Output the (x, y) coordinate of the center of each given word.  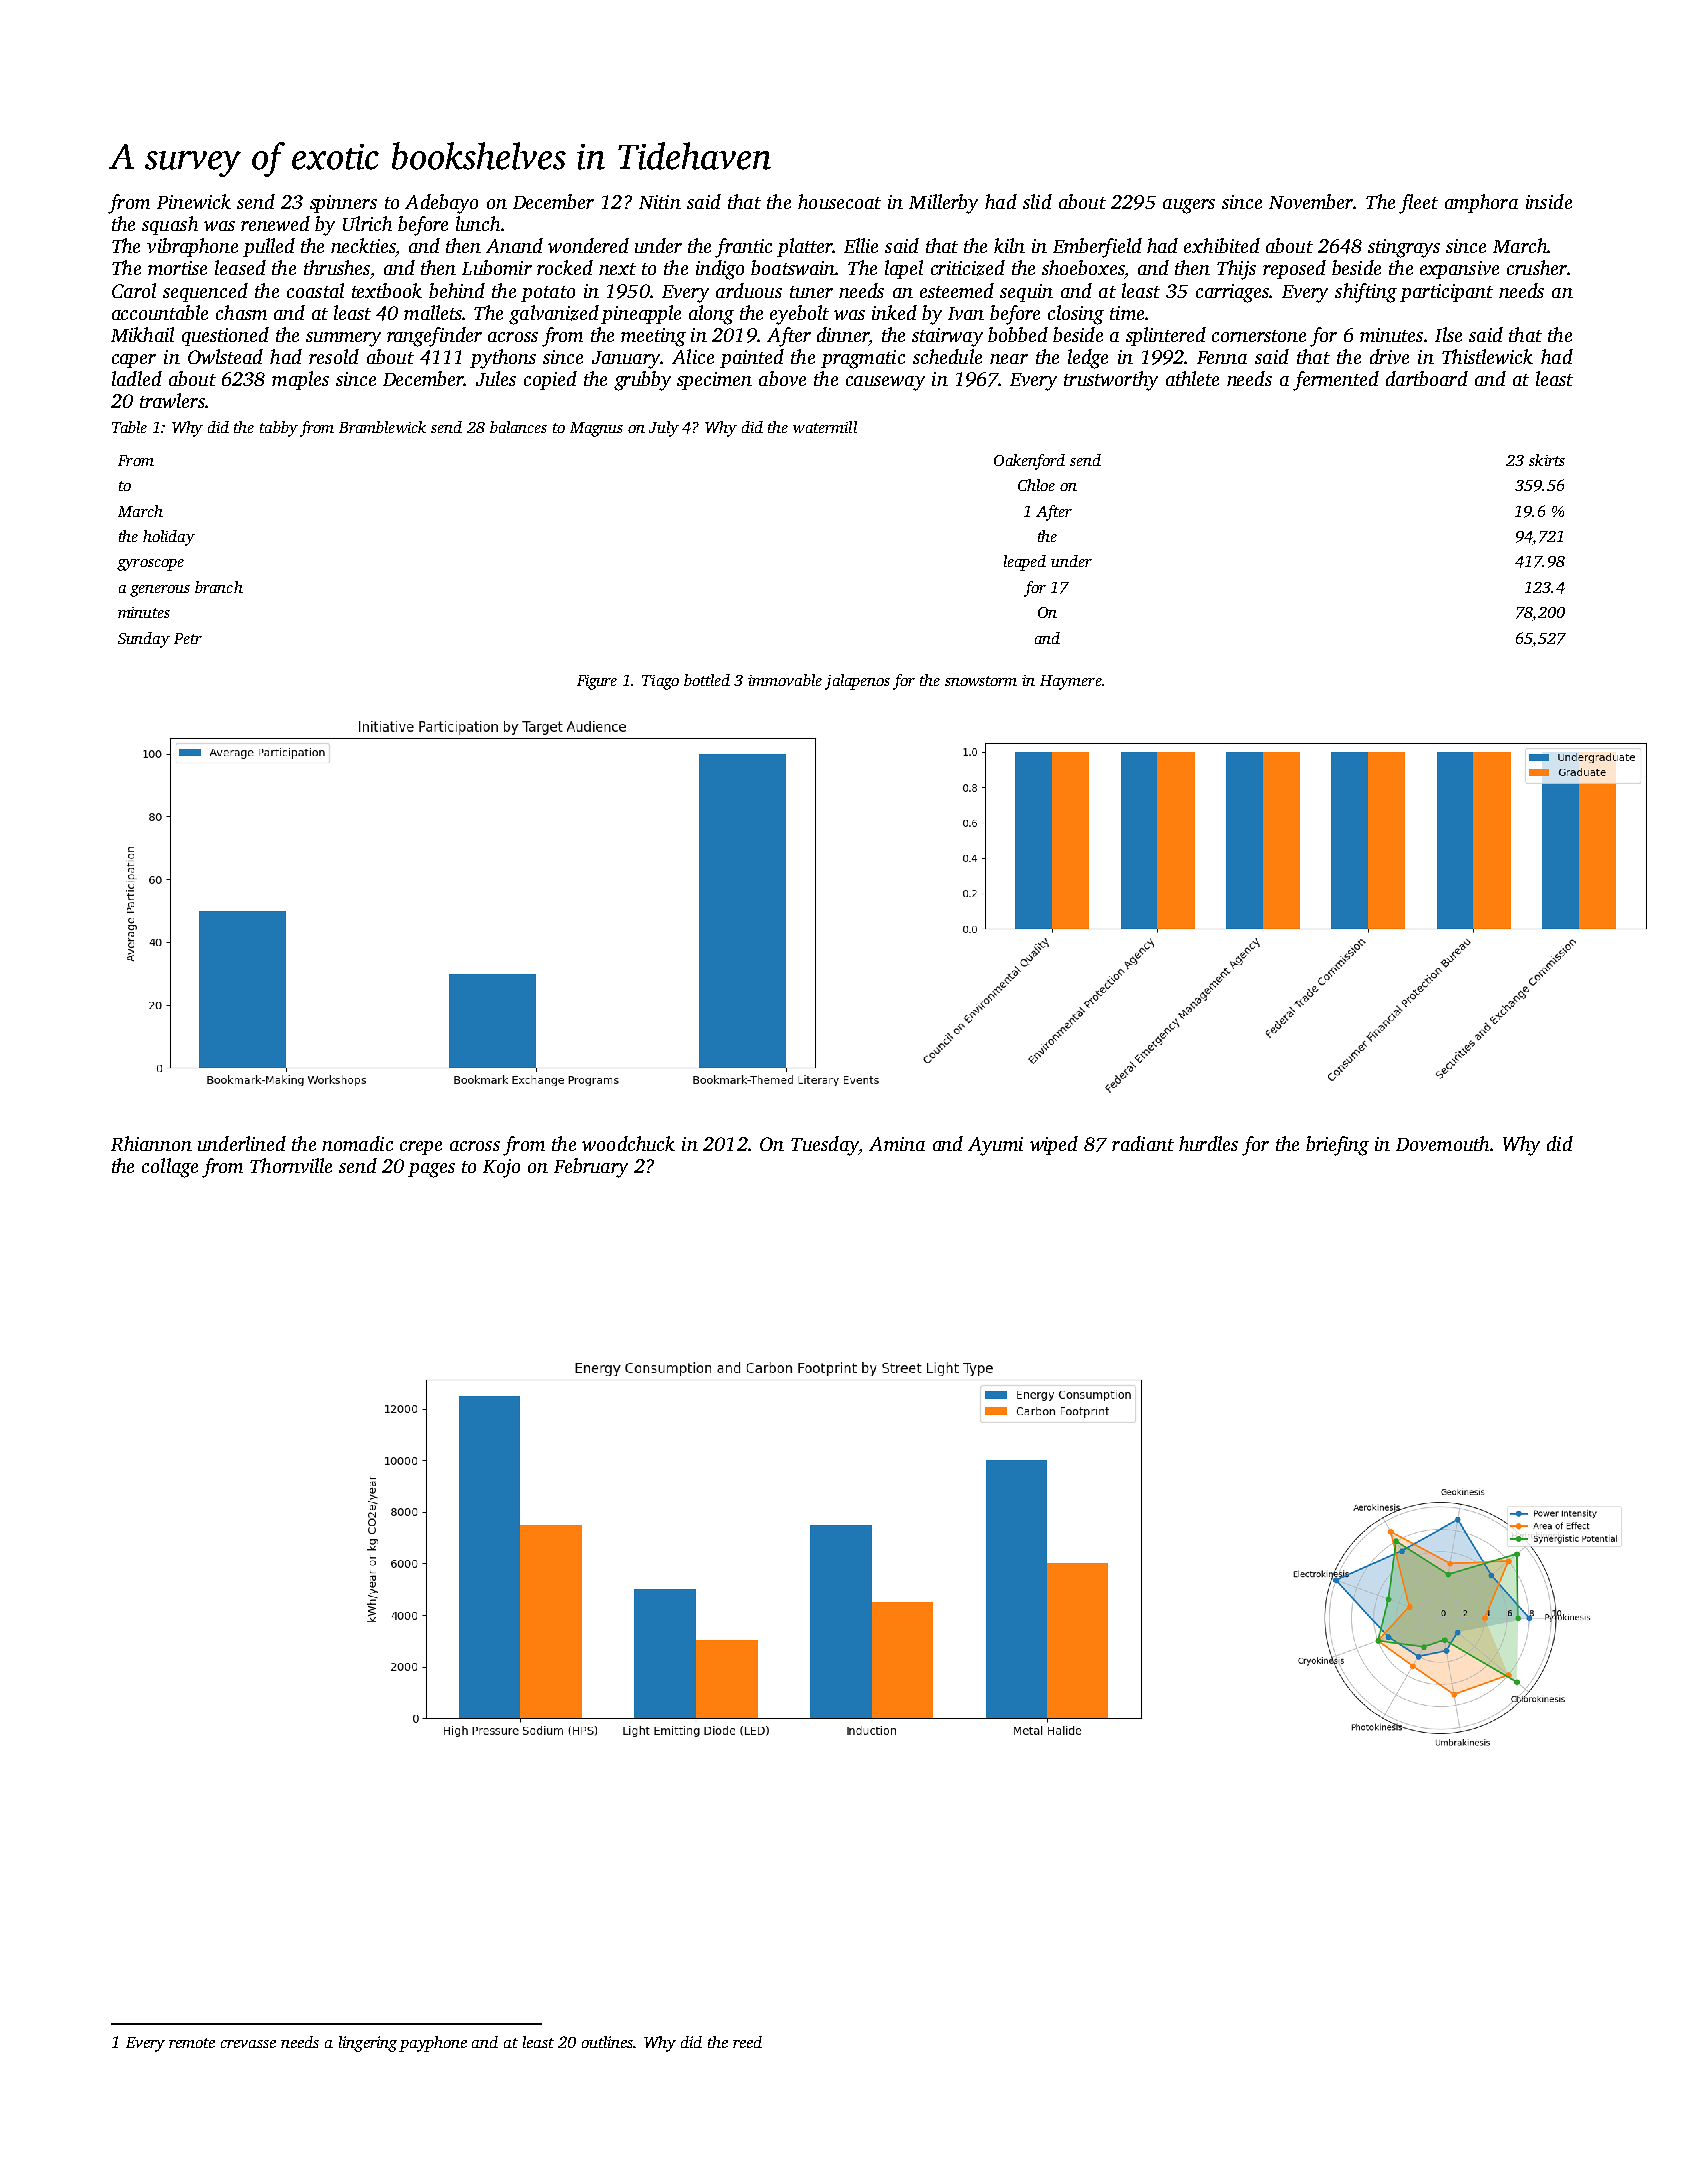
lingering (368, 2044)
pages (431, 1170)
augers (1189, 206)
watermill (825, 427)
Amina (897, 1144)
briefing (1337, 1146)
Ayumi (995, 1146)
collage (170, 1168)
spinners (343, 204)
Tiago (660, 682)
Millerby (943, 204)
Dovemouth (1442, 1143)
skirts (1547, 460)
